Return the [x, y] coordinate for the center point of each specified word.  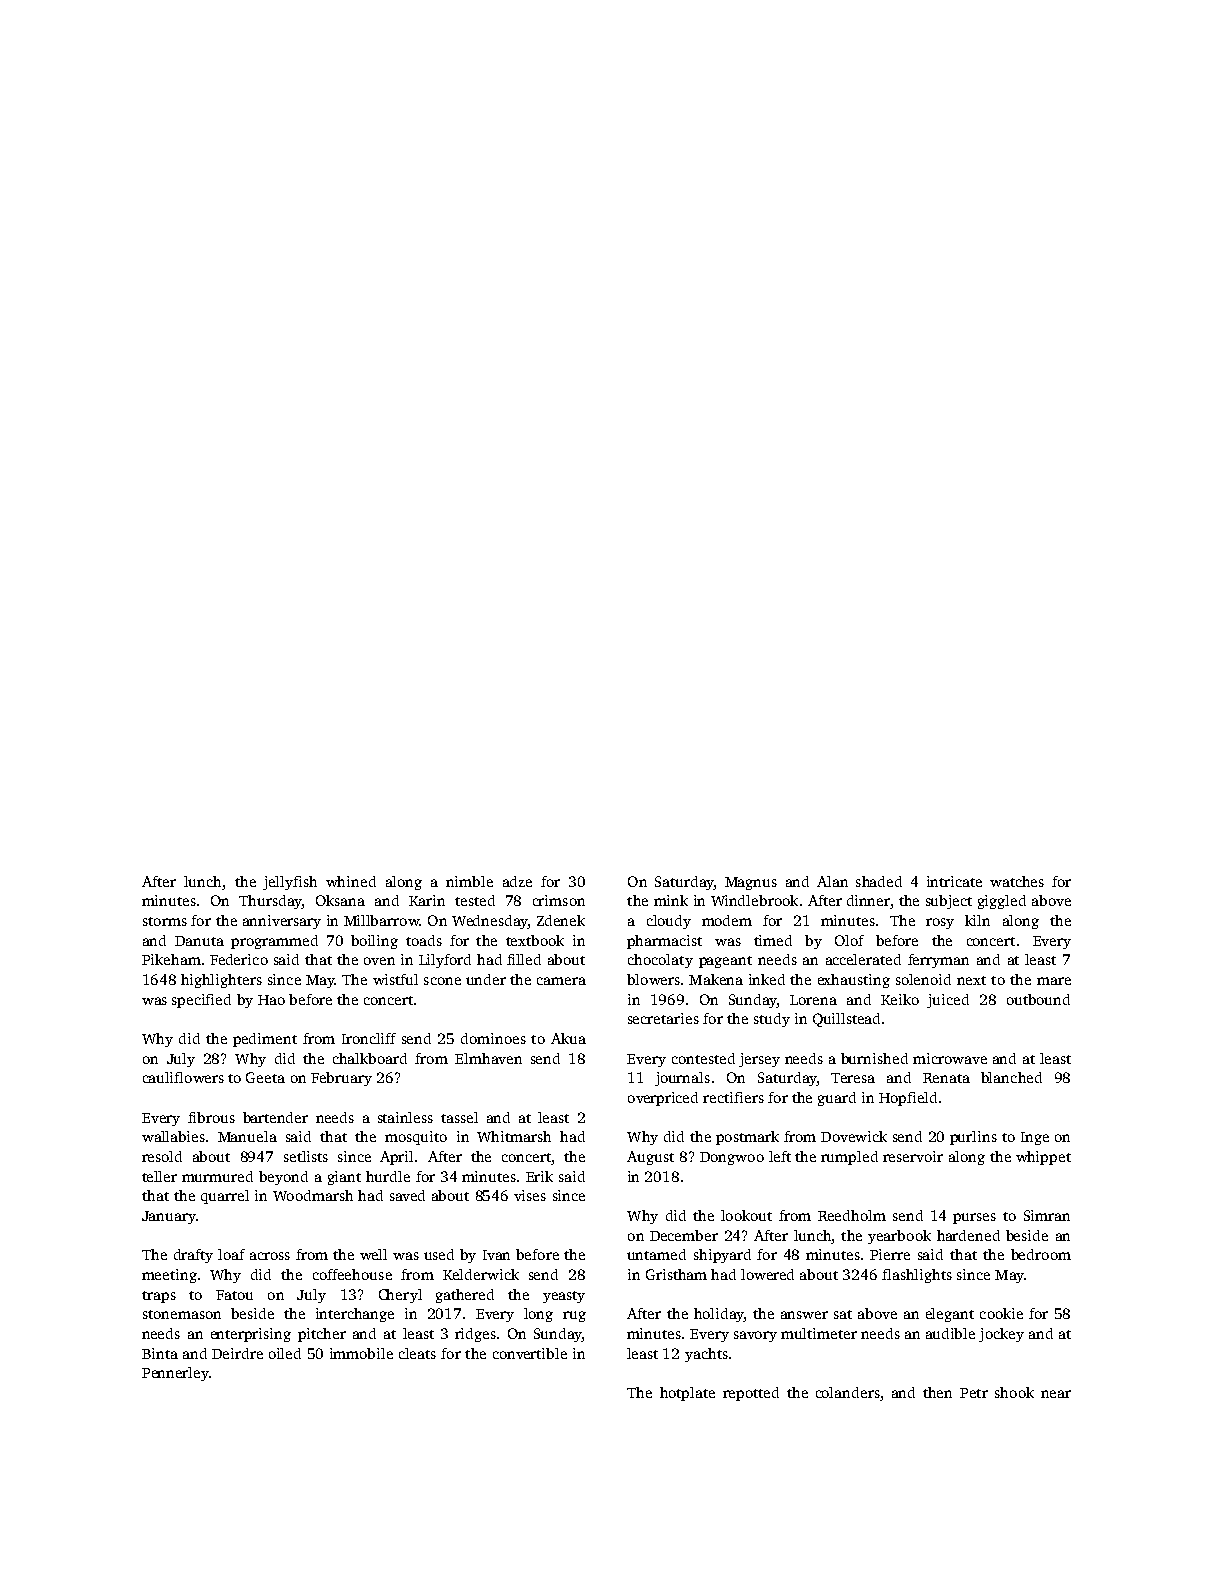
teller [159, 1176]
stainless [405, 1117]
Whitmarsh [514, 1136]
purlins [973, 1138]
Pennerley [175, 1374]
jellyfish [290, 883]
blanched [1011, 1077]
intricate [954, 881]
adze [517, 881]
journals [682, 1079]
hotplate [687, 1394]
